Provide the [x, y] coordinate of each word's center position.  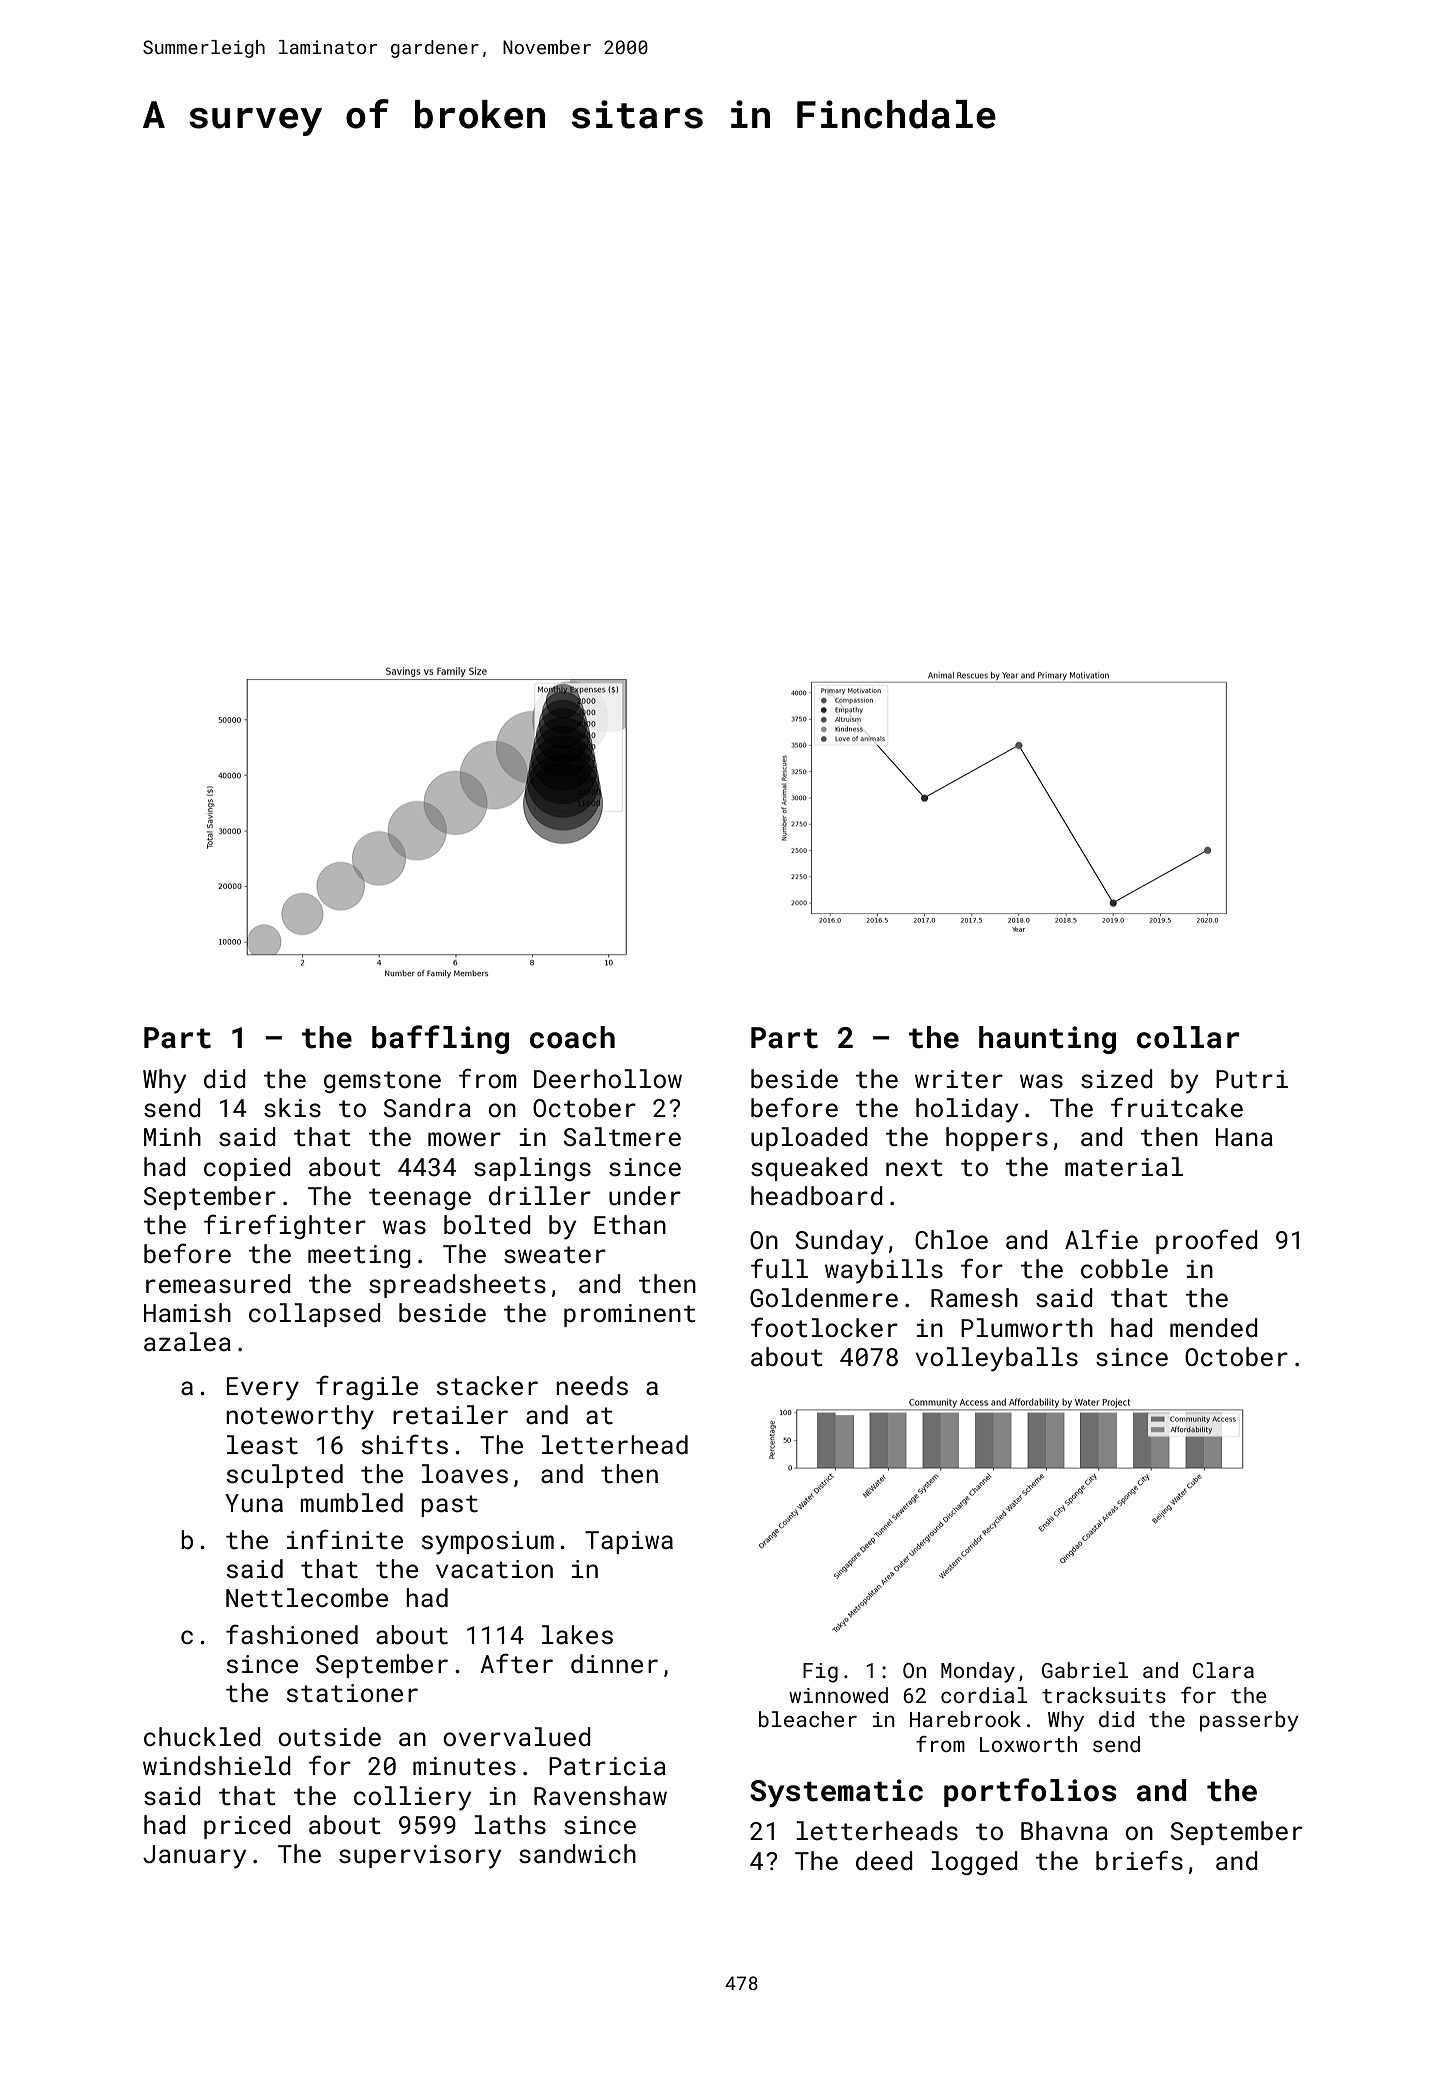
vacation [494, 1569]
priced [247, 1827]
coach [572, 1037]
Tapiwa [629, 1542]
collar [1188, 1037]
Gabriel [1085, 1670]
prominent [629, 1315]
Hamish [187, 1313]
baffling [440, 1039]
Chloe [951, 1240]
